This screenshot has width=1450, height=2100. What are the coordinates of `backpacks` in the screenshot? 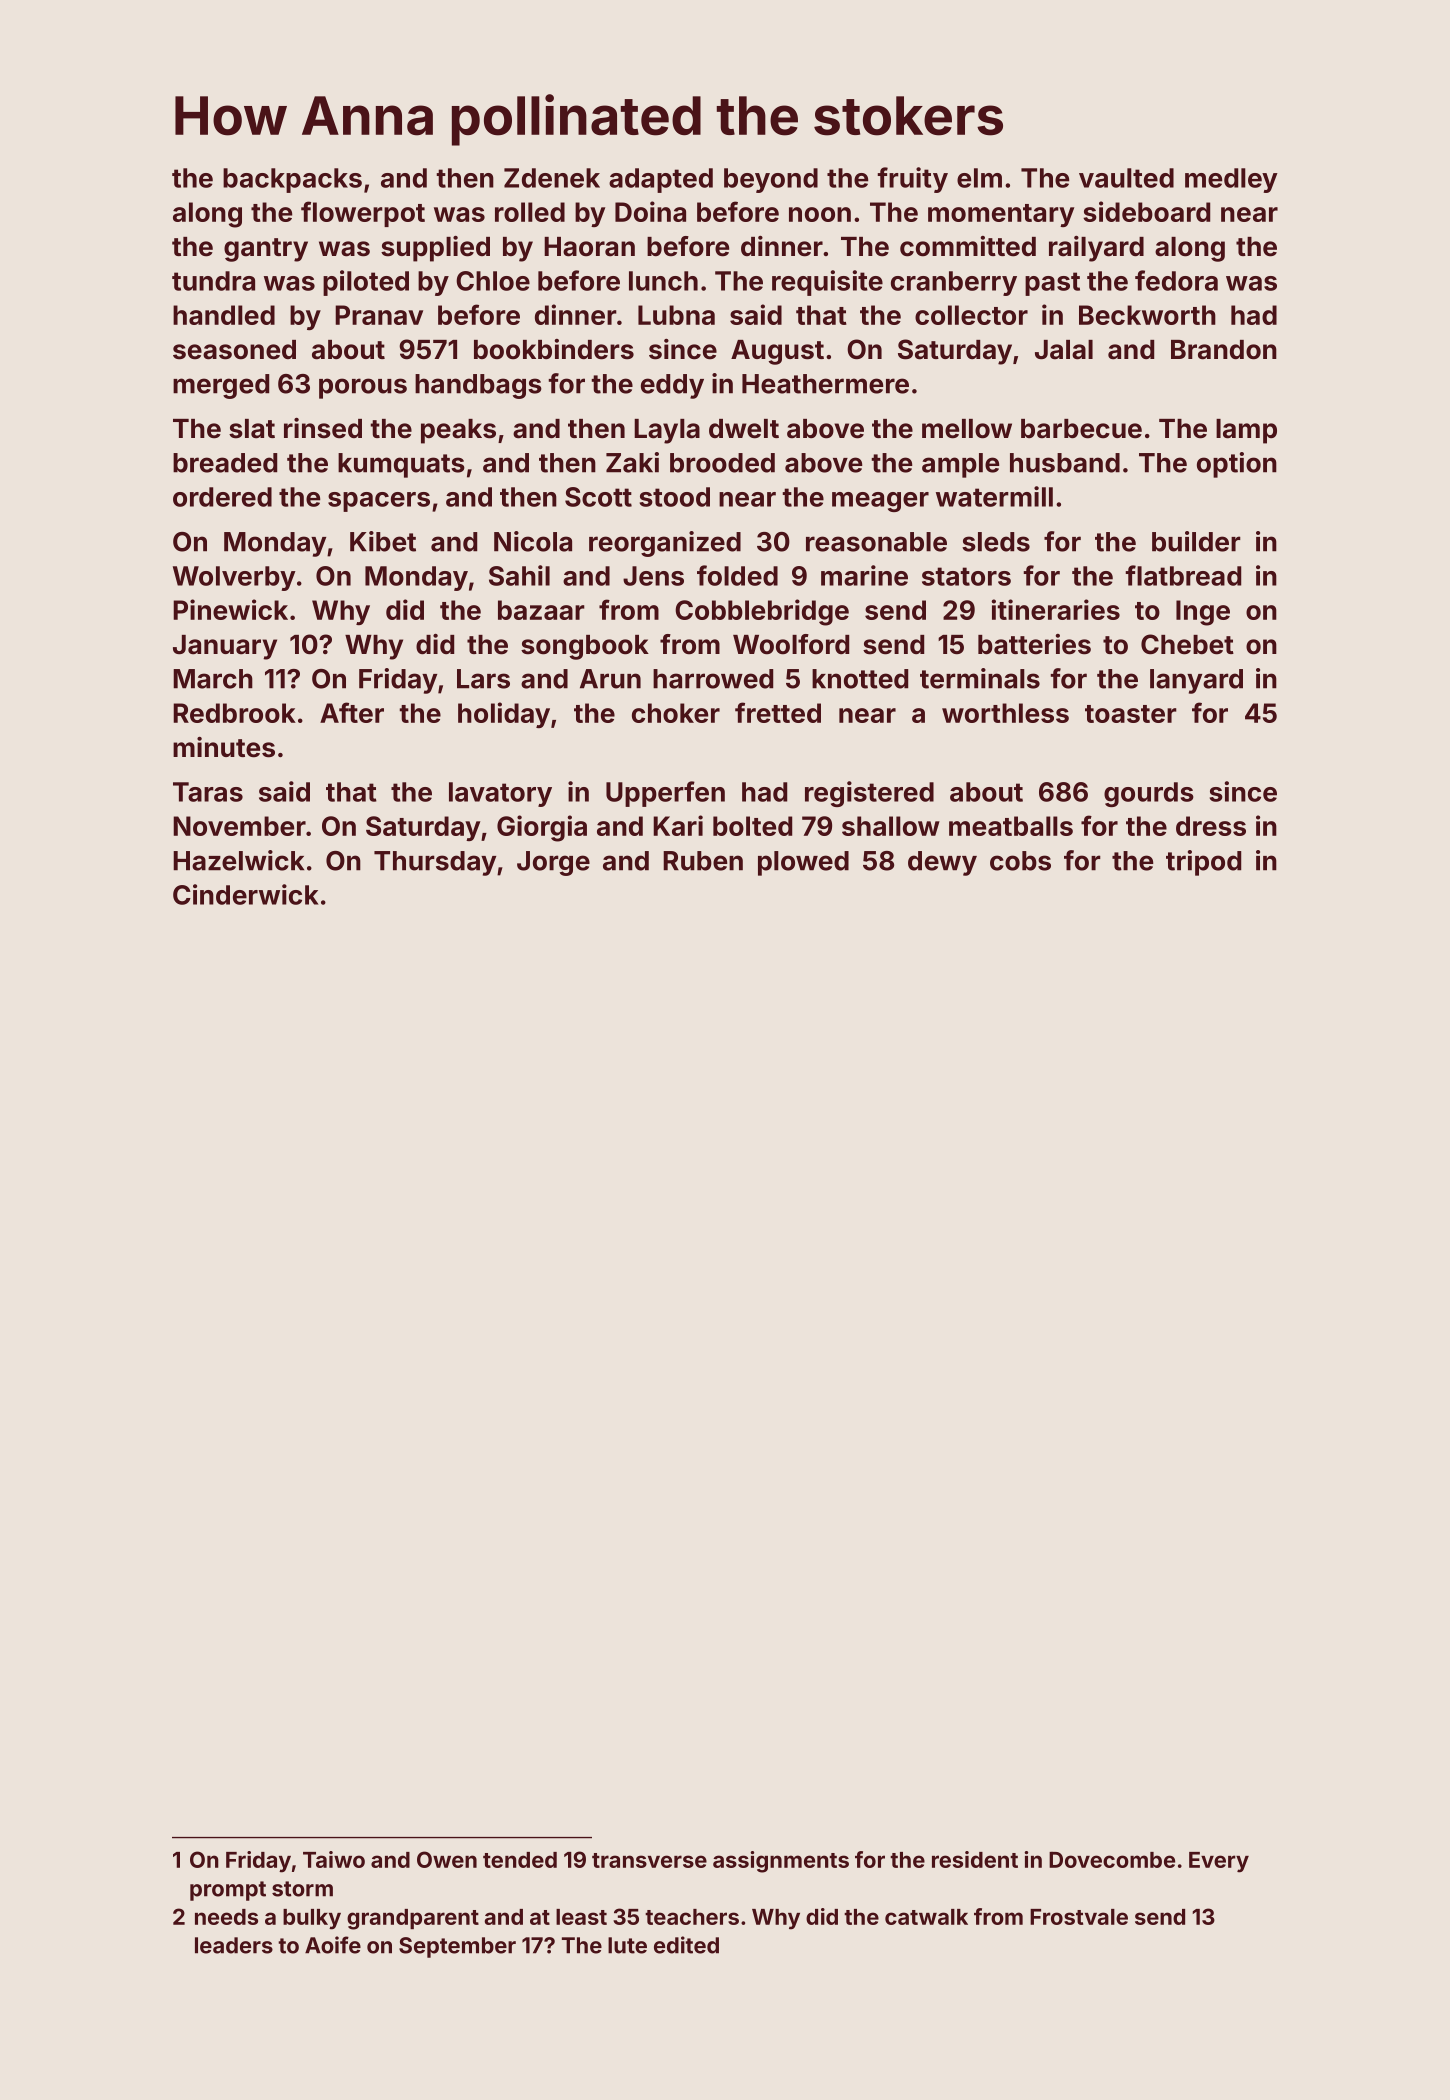 It's located at (292, 180).
